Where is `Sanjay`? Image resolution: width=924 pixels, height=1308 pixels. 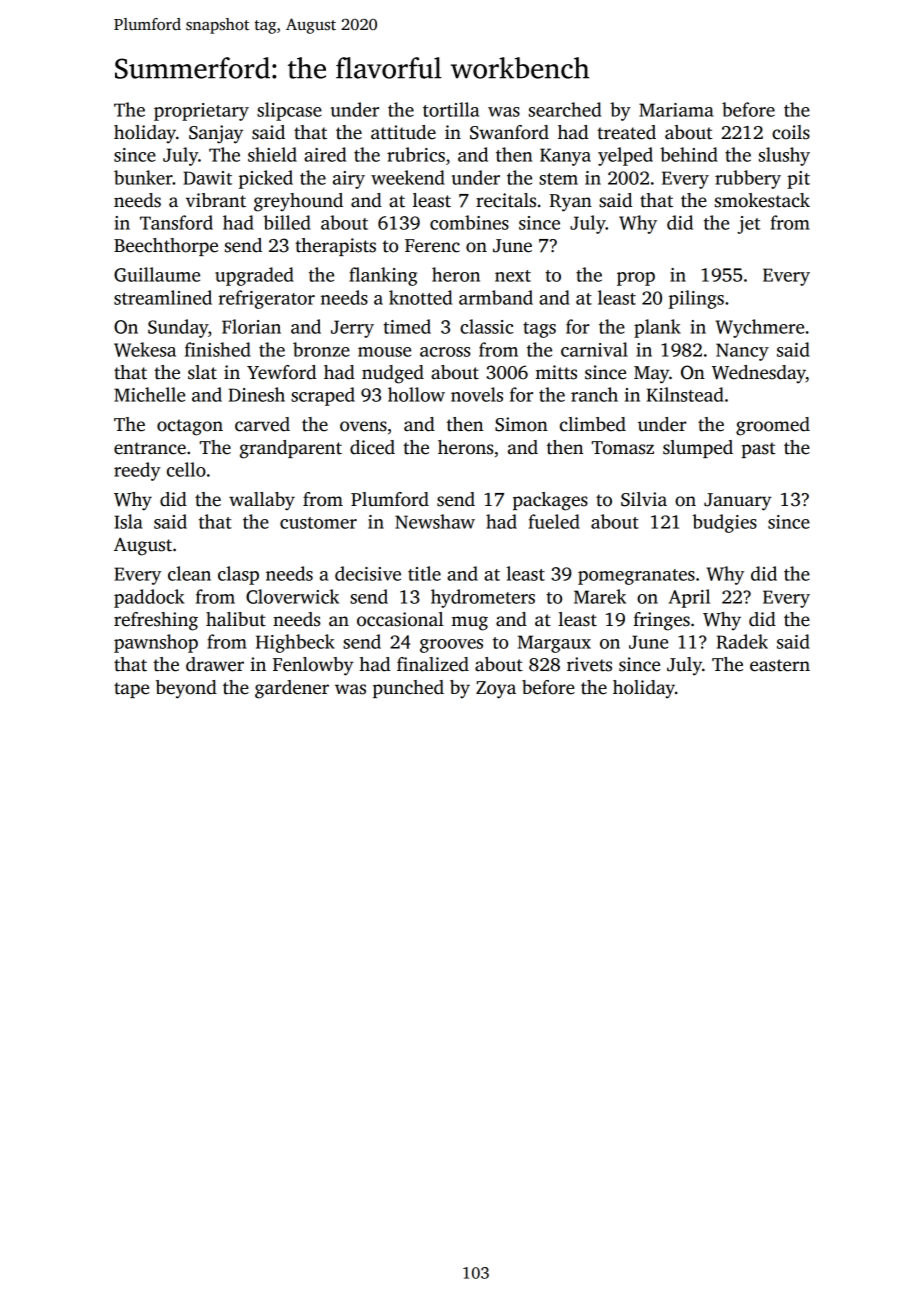 Sanjay is located at coordinates (216, 134).
